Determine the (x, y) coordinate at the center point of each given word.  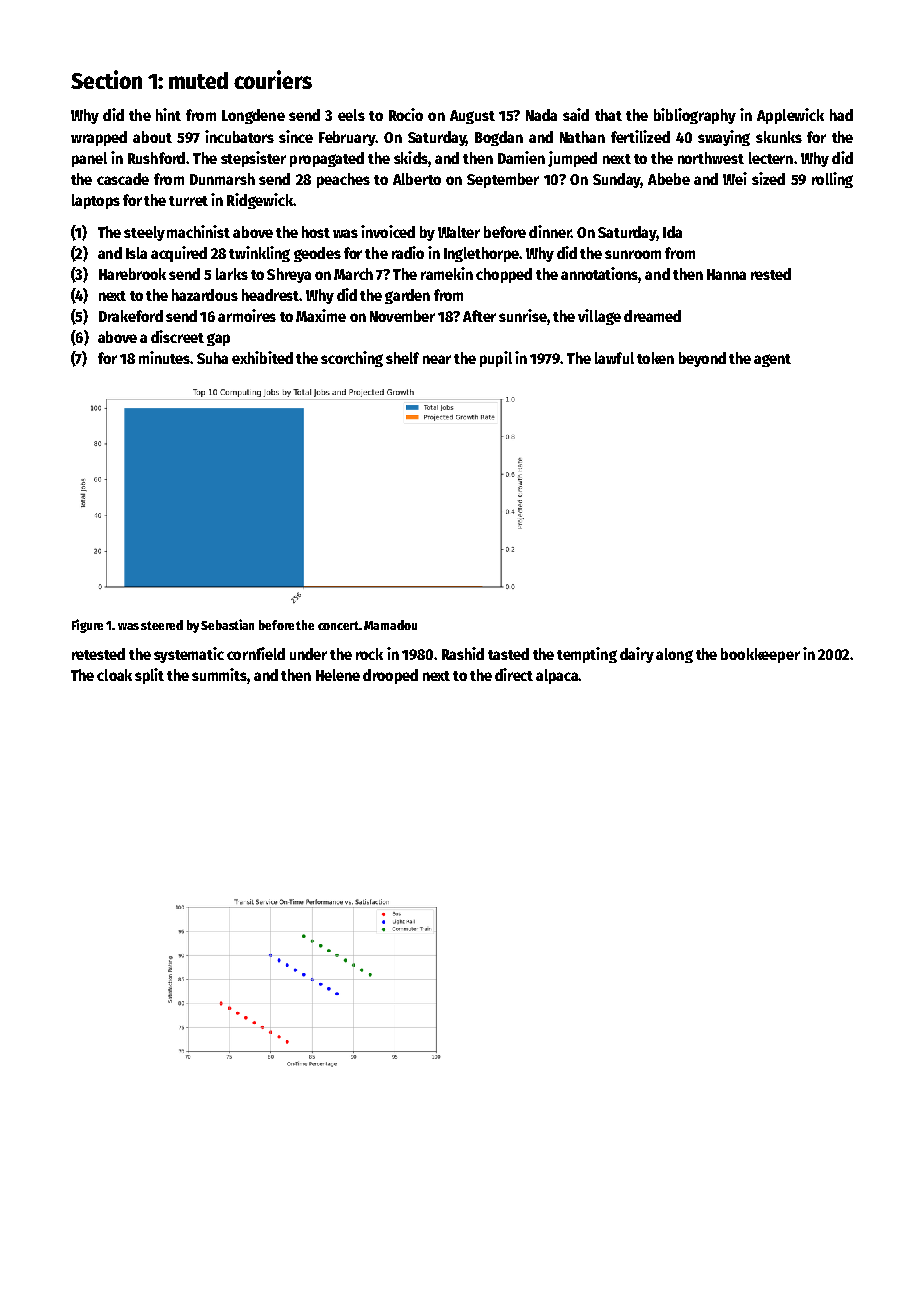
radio (408, 252)
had (841, 115)
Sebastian (227, 624)
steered (162, 625)
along (674, 655)
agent (772, 360)
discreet (177, 336)
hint (168, 114)
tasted (508, 654)
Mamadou (390, 625)
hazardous (205, 295)
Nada (541, 115)
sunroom (633, 254)
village (599, 317)
